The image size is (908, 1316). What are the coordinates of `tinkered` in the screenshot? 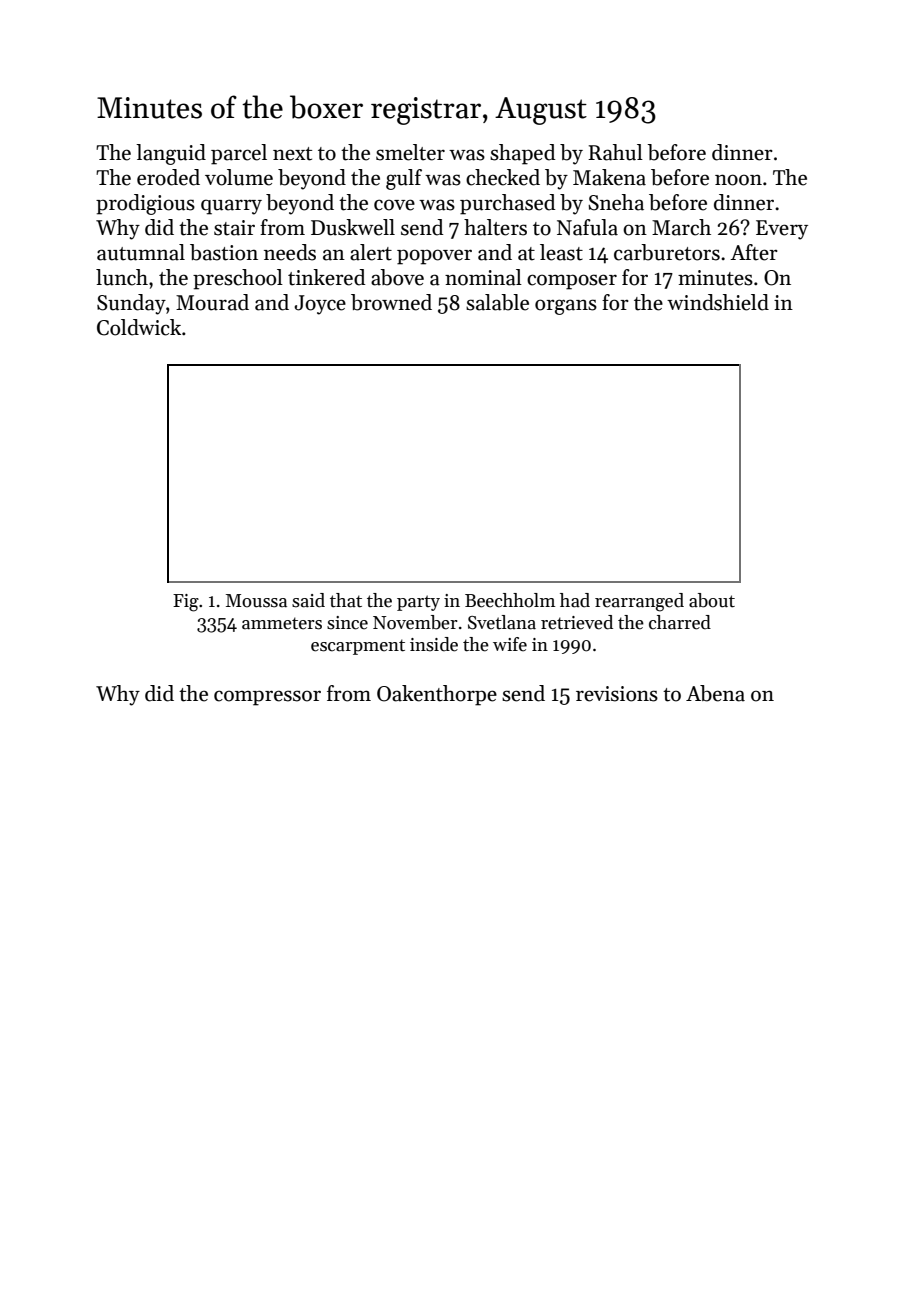 It's located at (326, 277).
